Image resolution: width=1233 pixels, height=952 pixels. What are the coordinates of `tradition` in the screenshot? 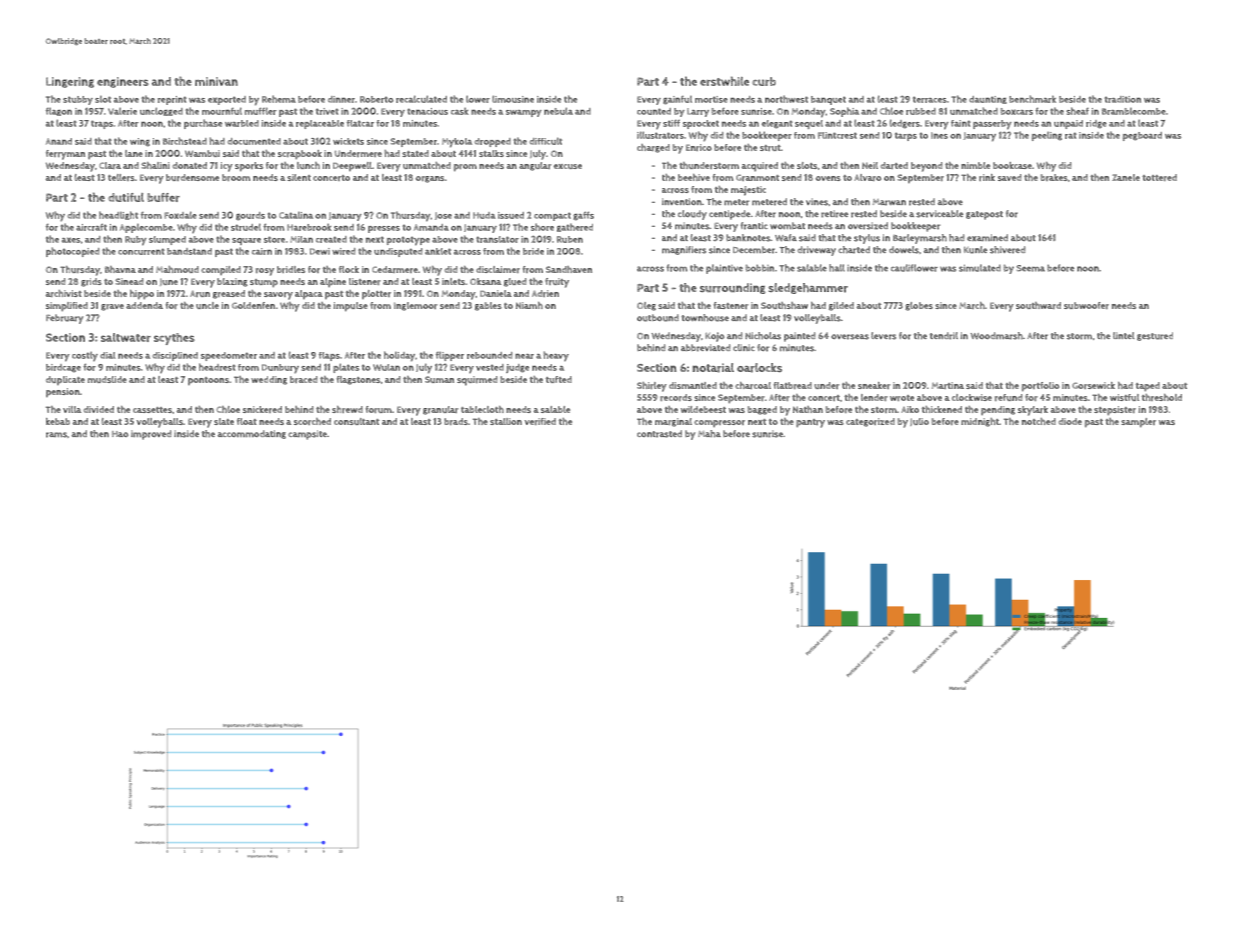 It's located at (1123, 99).
